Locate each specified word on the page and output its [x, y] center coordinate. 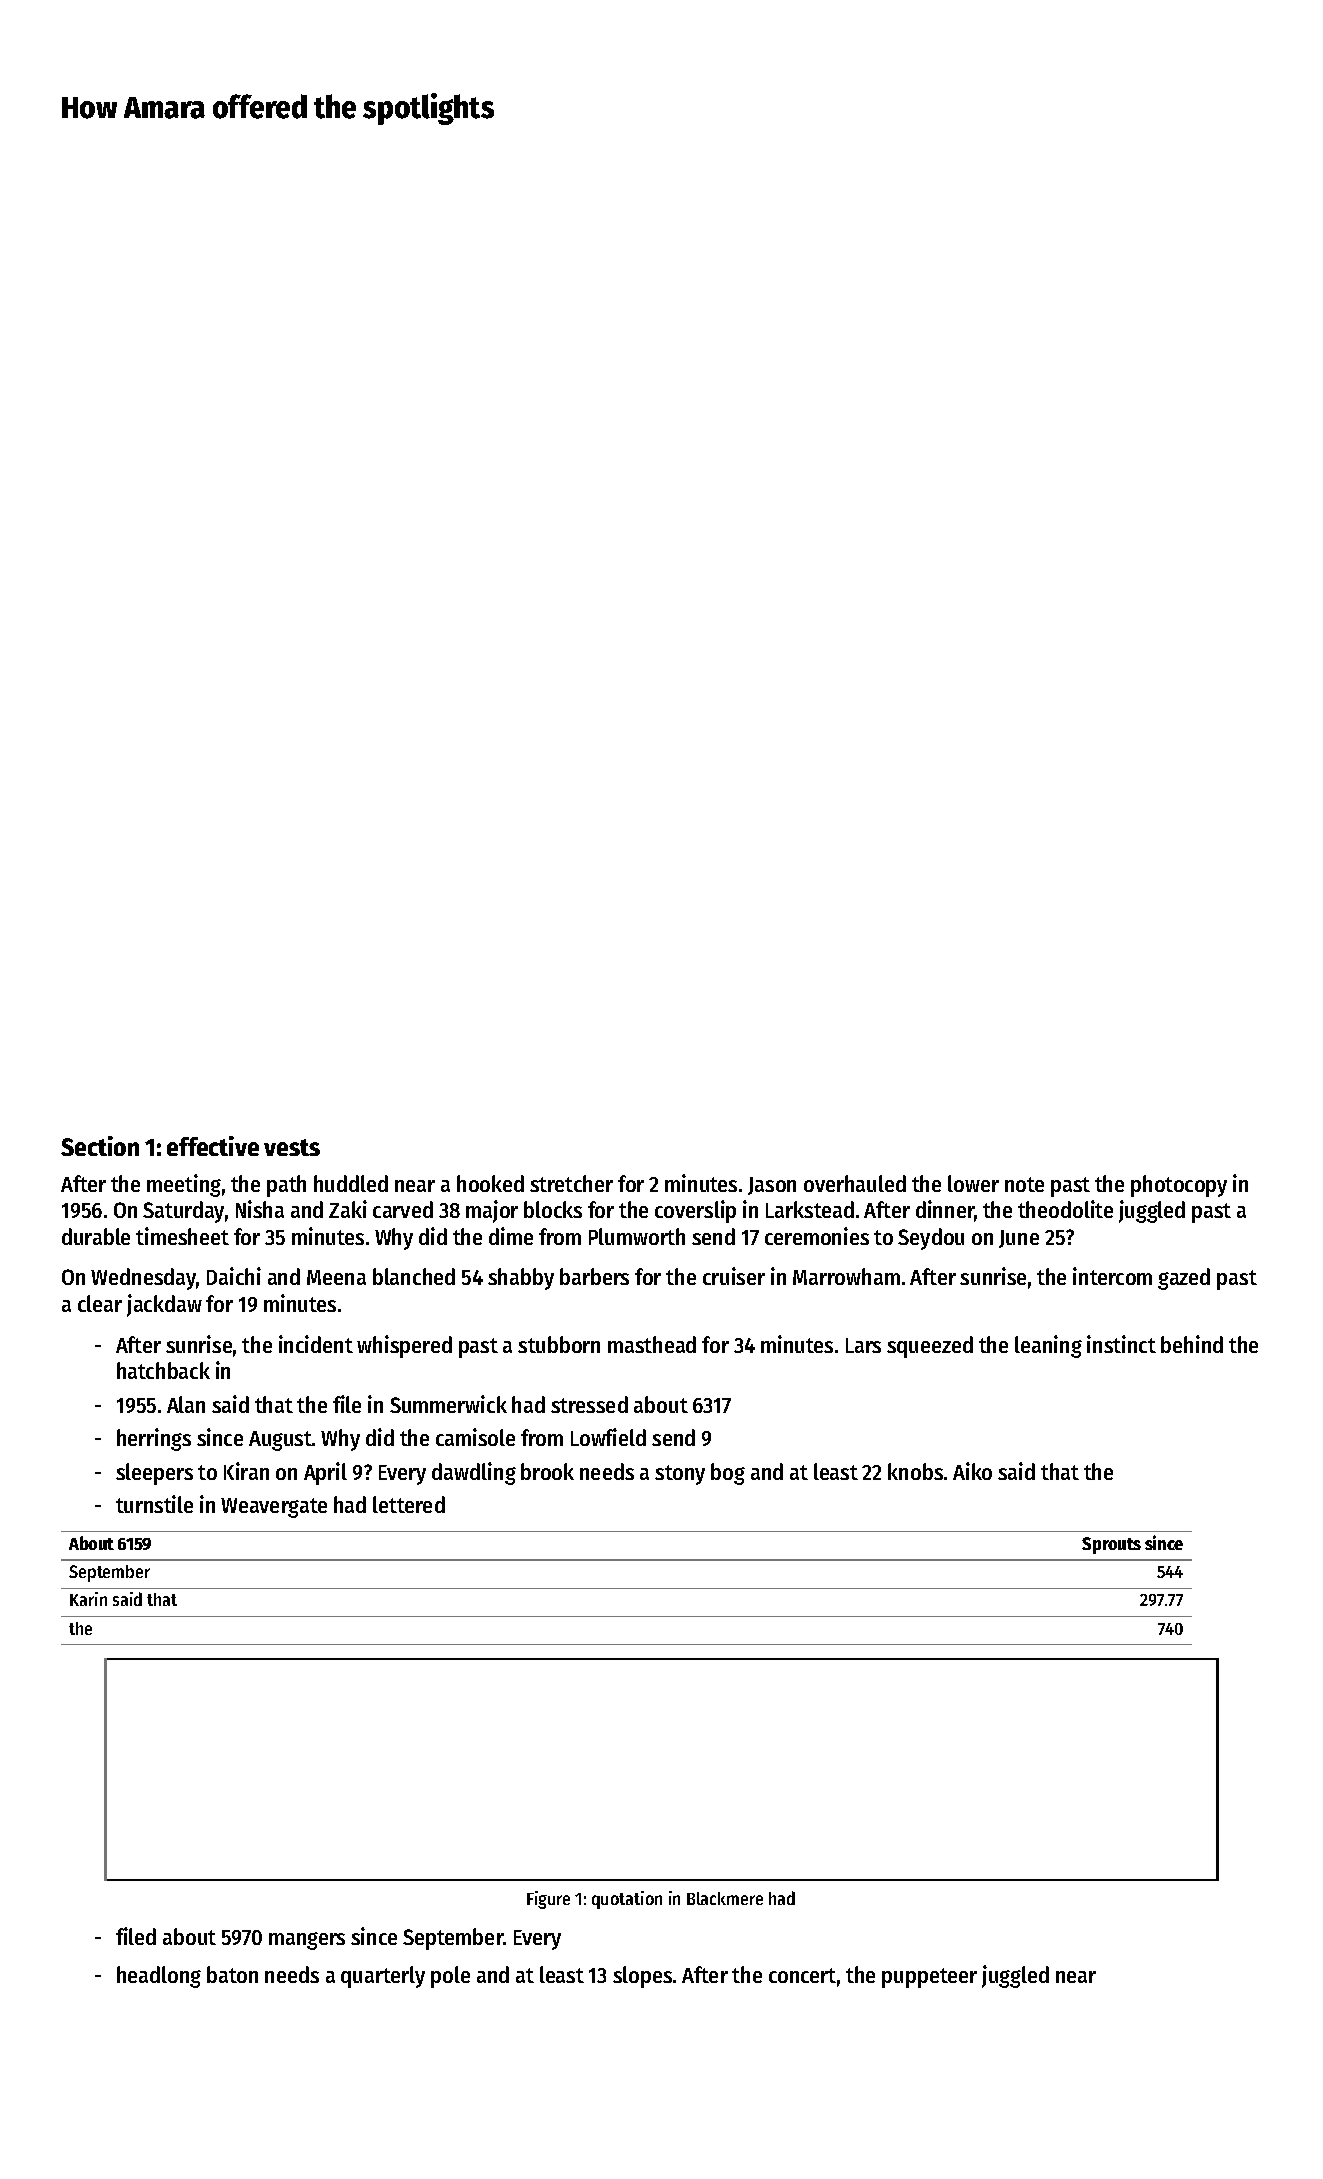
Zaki [348, 1209]
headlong [159, 1977]
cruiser [734, 1276]
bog [728, 1474]
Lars [863, 1345]
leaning [1048, 1346]
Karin [88, 1599]
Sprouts [1111, 1545]
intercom [1112, 1276]
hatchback [163, 1370]
